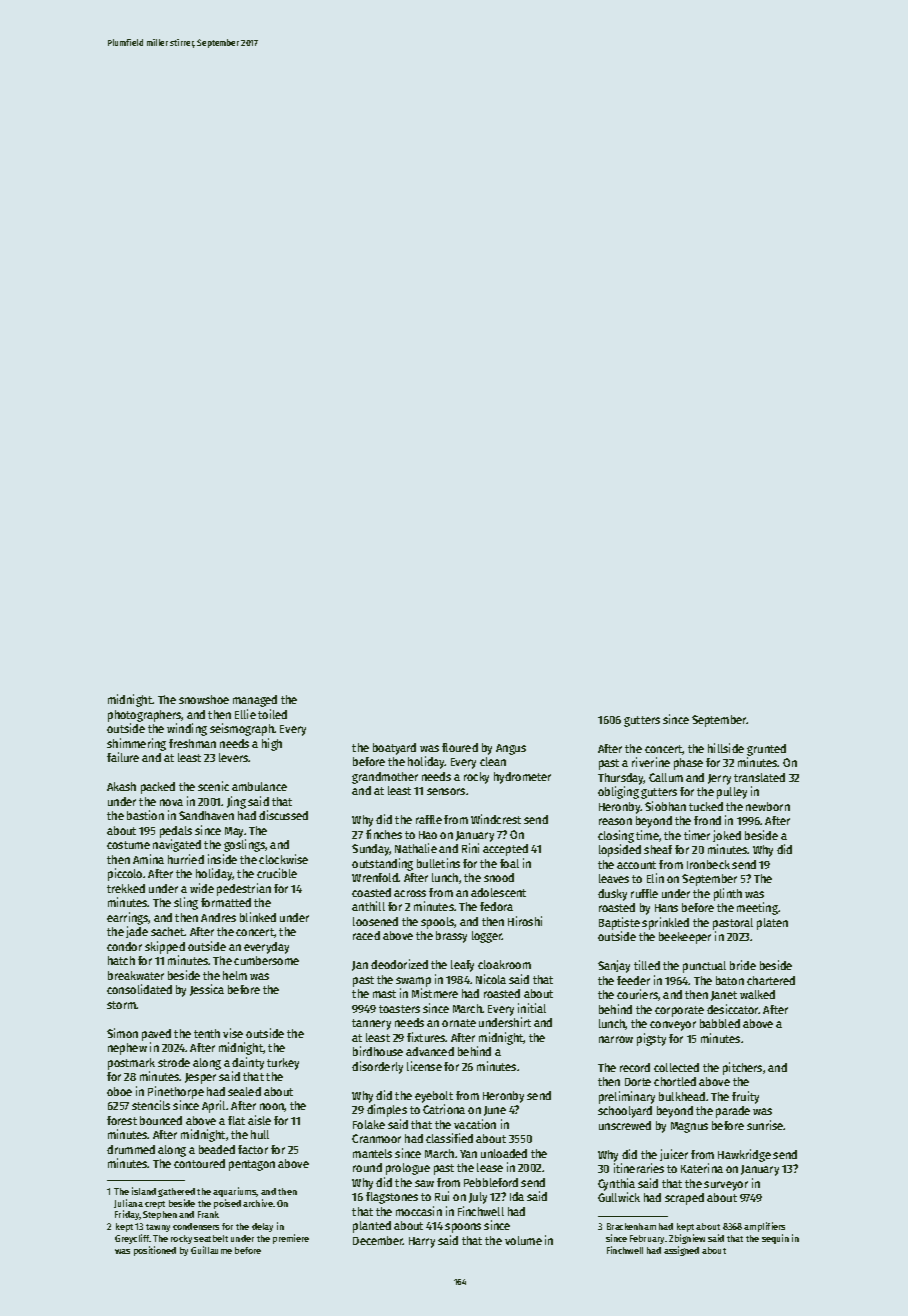  I want to click on deodorized, so click(399, 964).
